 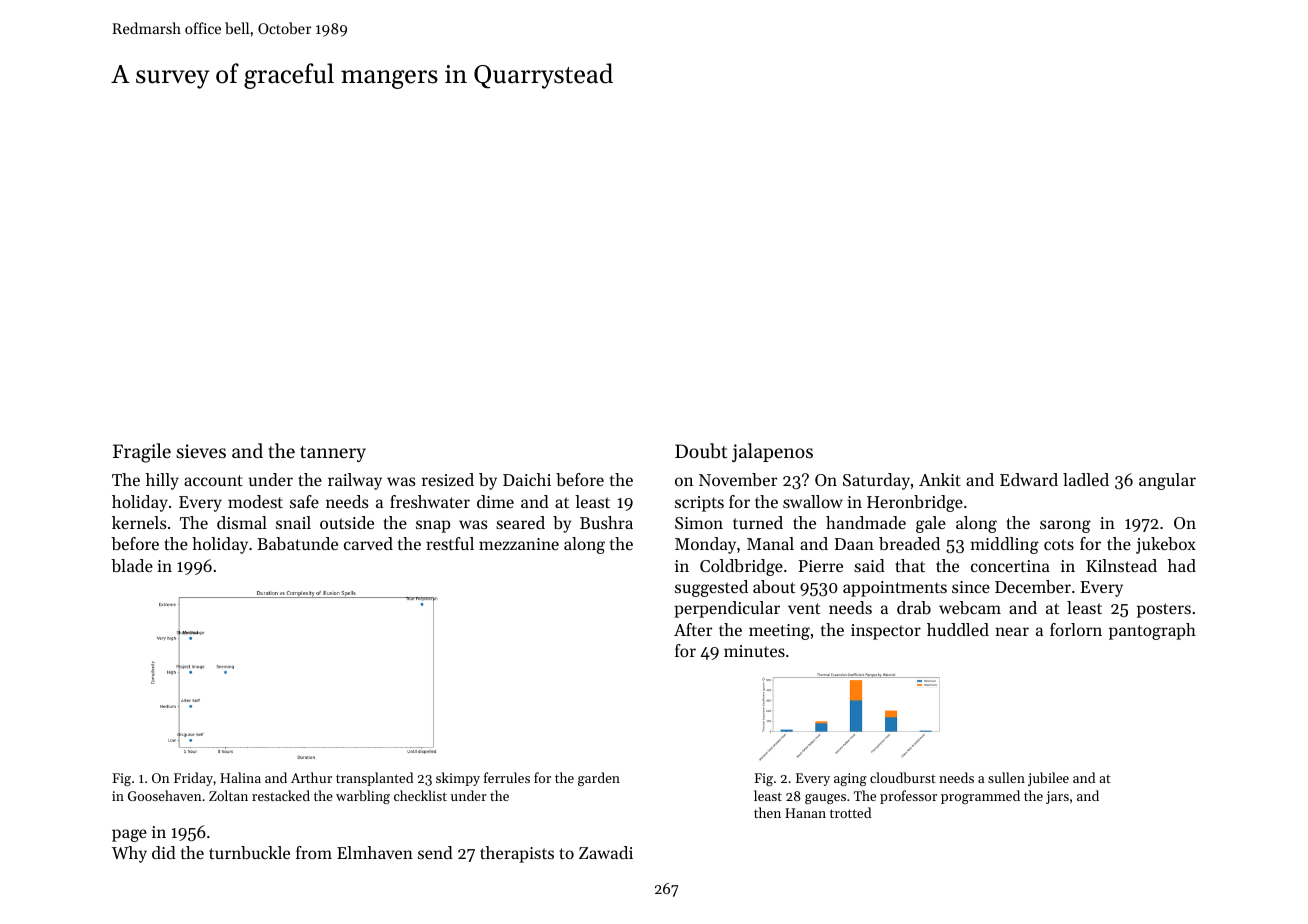 What do you see at coordinates (1076, 629) in the document?
I see `forlorn` at bounding box center [1076, 629].
